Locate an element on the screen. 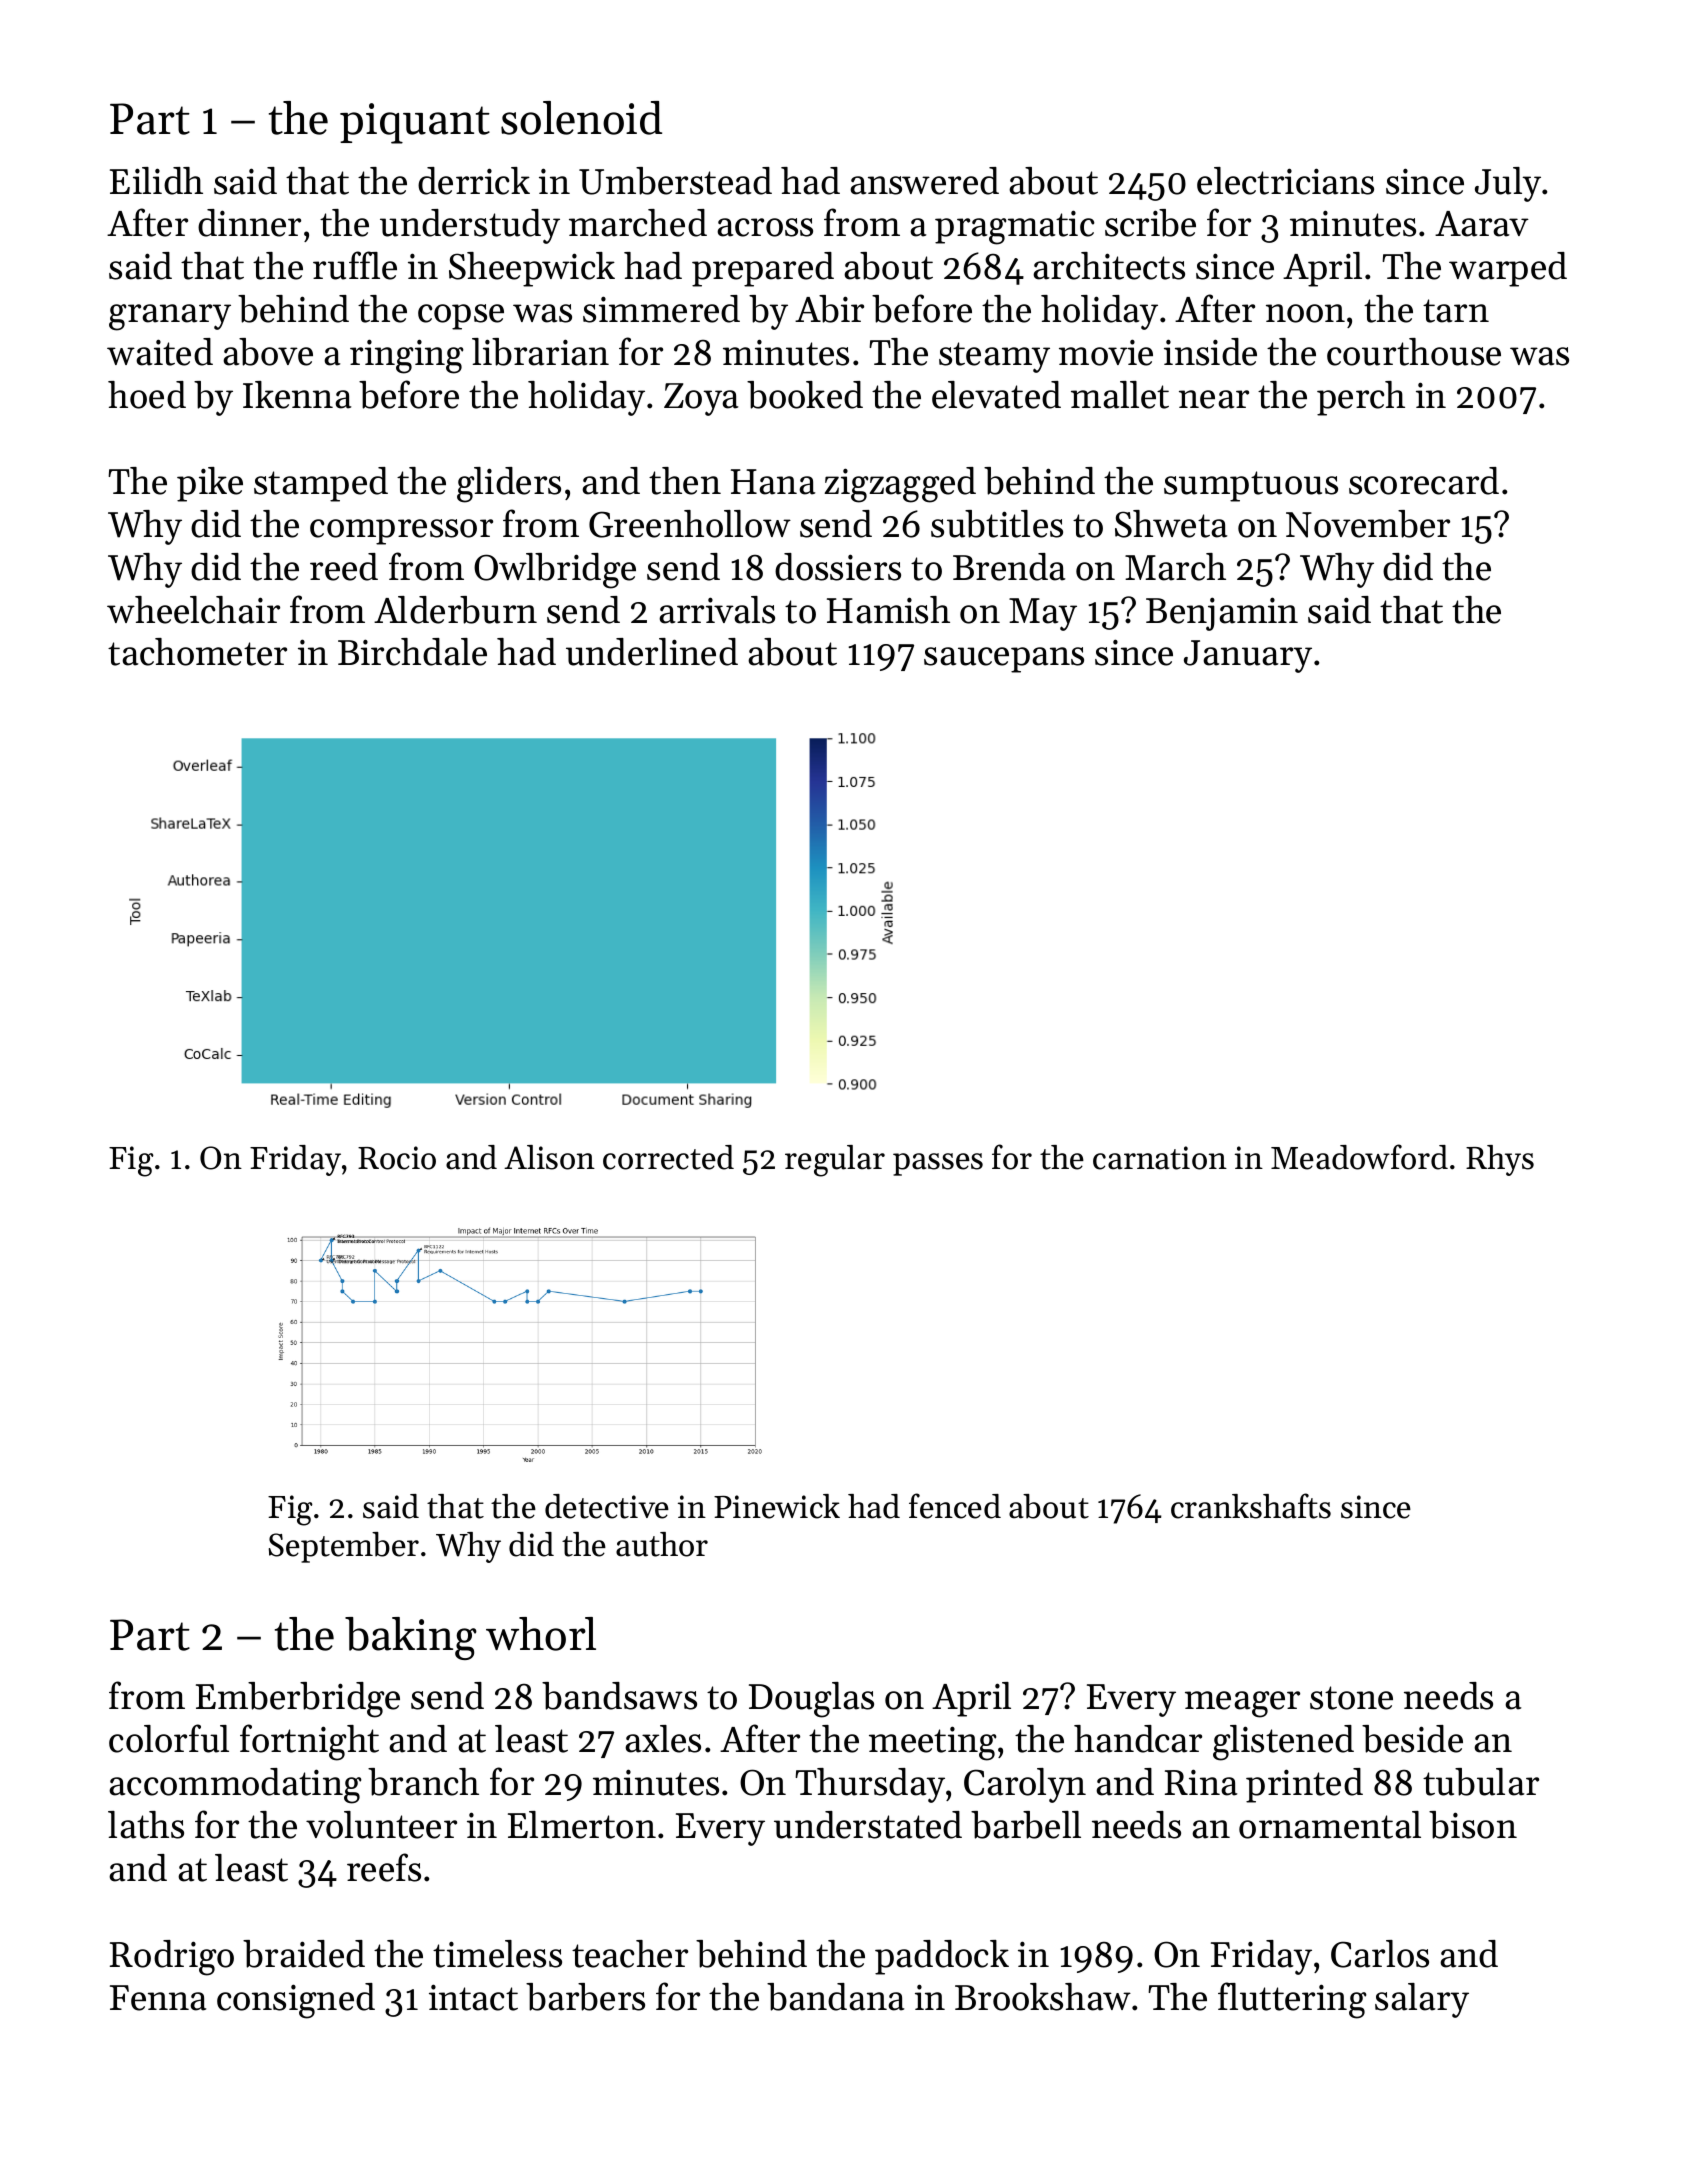 This screenshot has height=2178, width=1683. sumptuous is located at coordinates (1251, 486).
